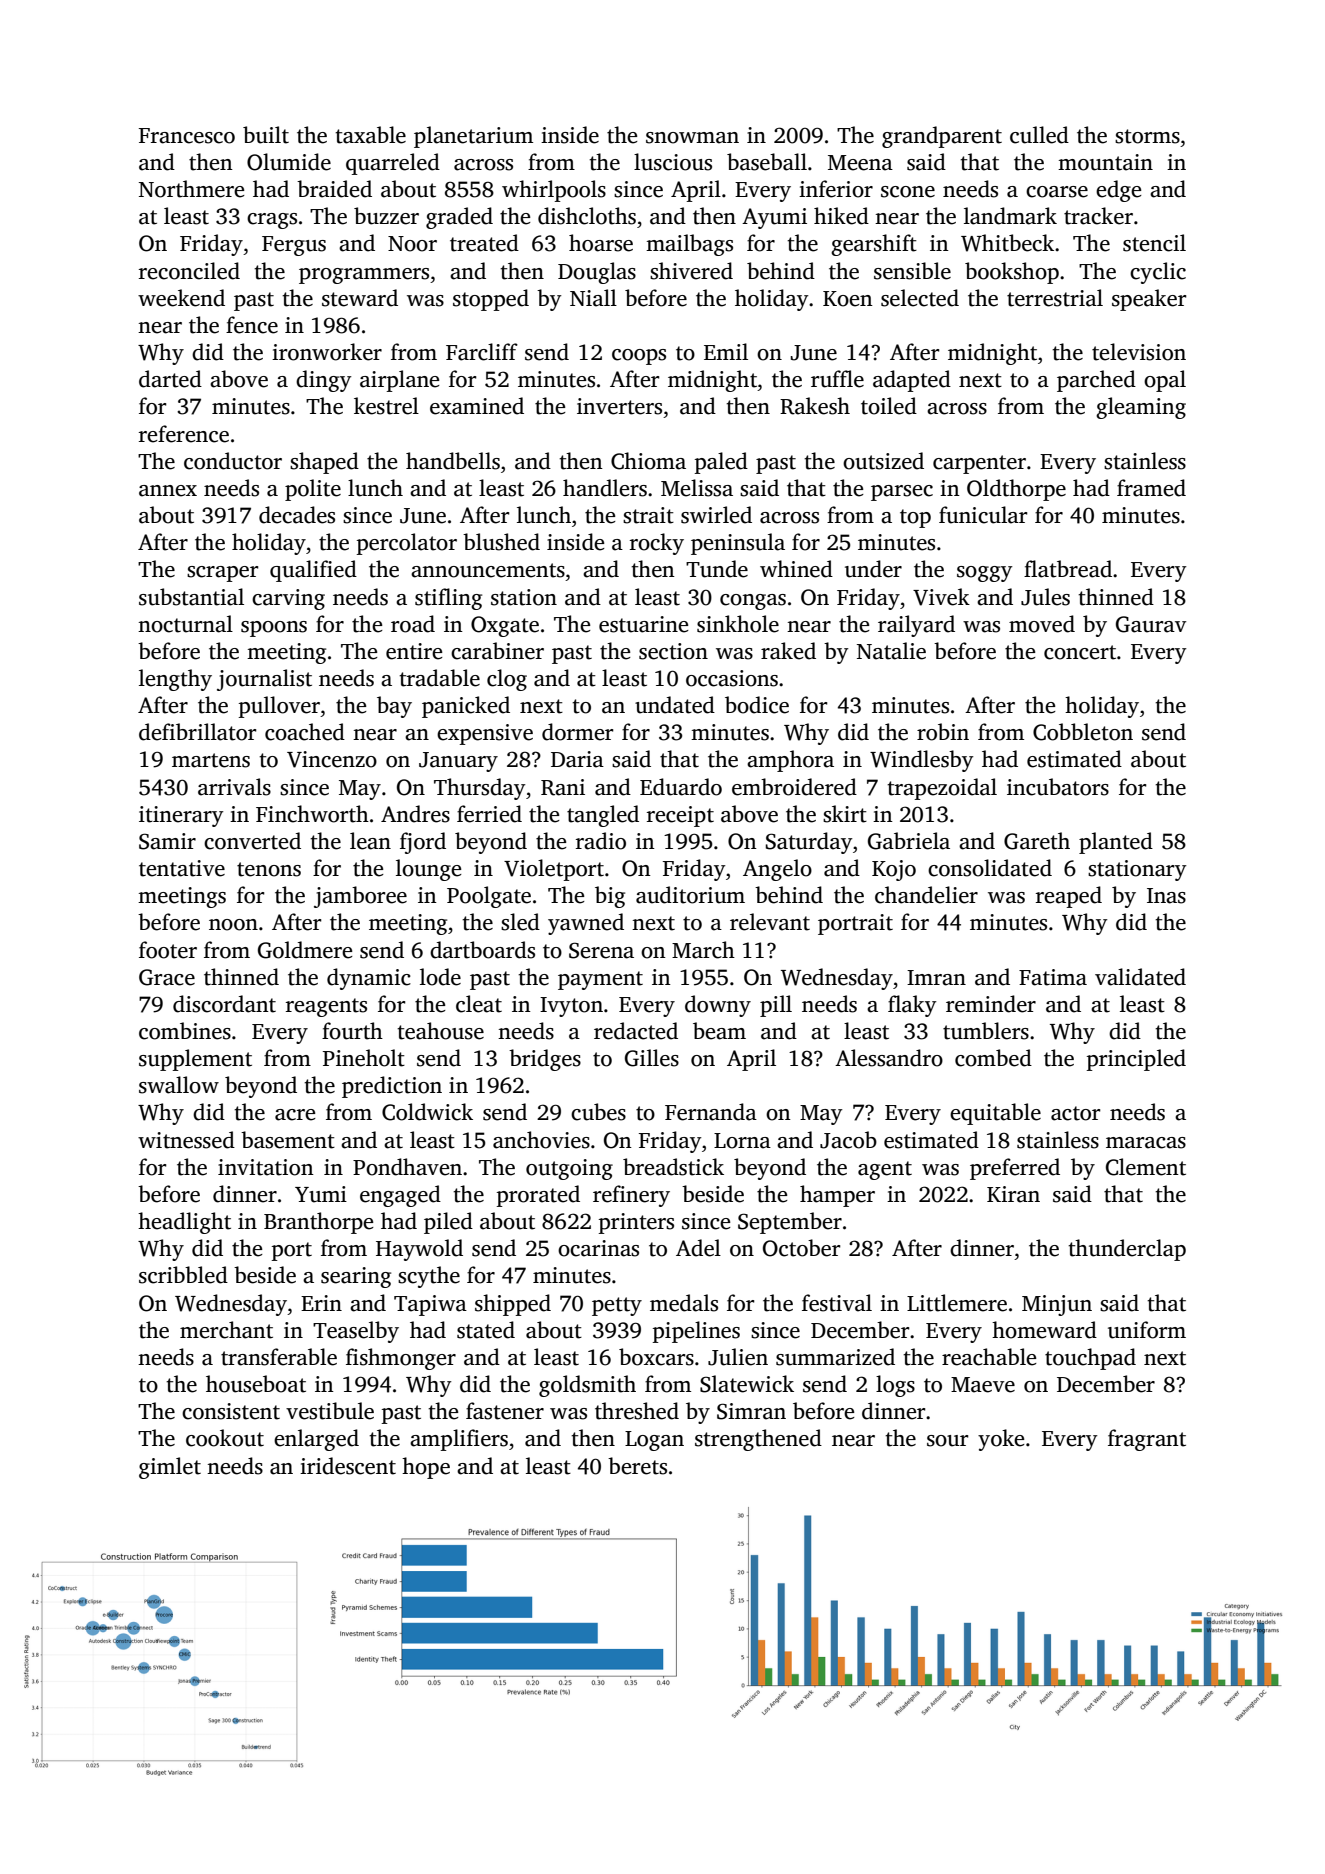  Describe the element at coordinates (1146, 1143) in the screenshot. I see `maracas` at that location.
